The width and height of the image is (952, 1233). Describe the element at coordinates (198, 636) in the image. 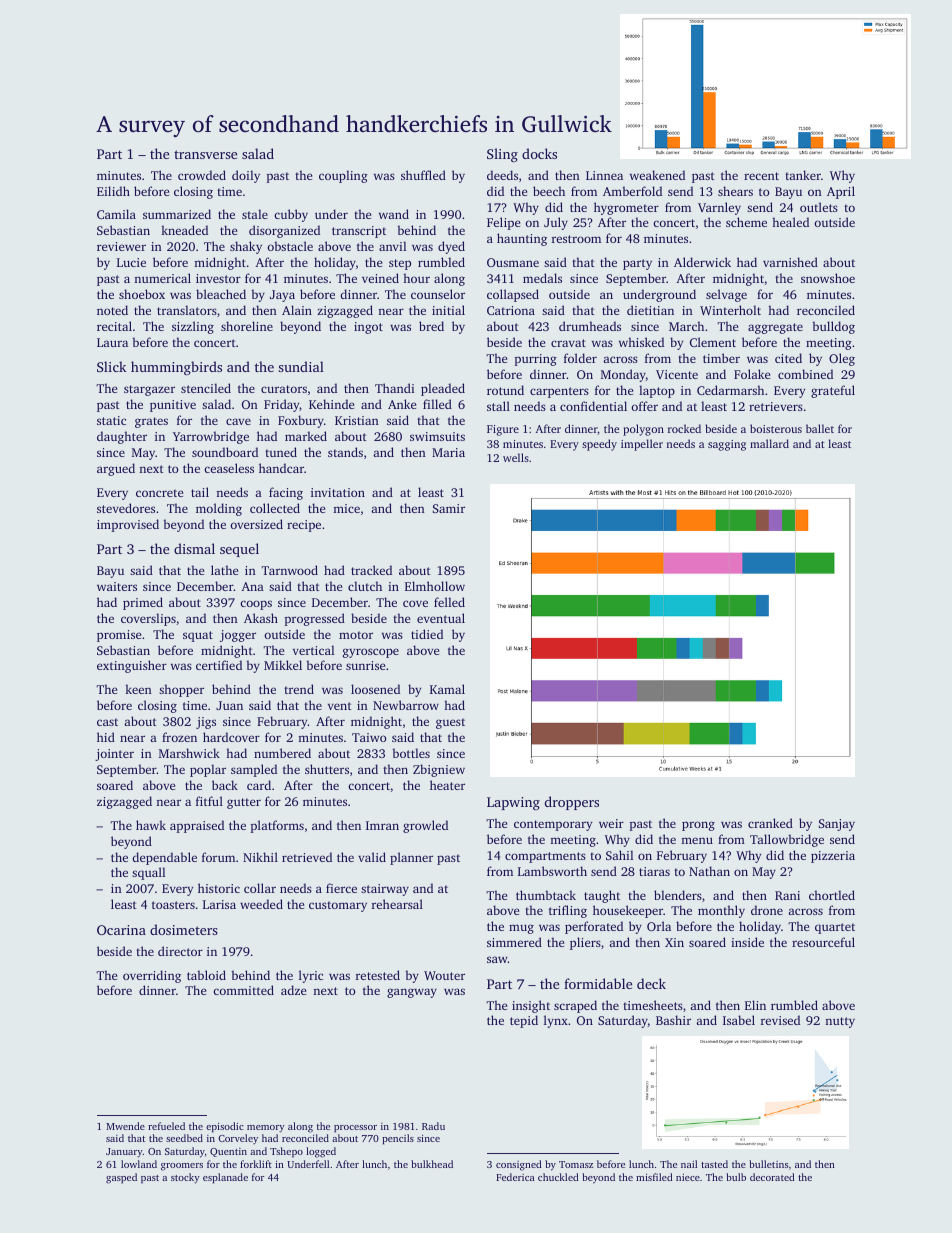

I see `squat` at that location.
